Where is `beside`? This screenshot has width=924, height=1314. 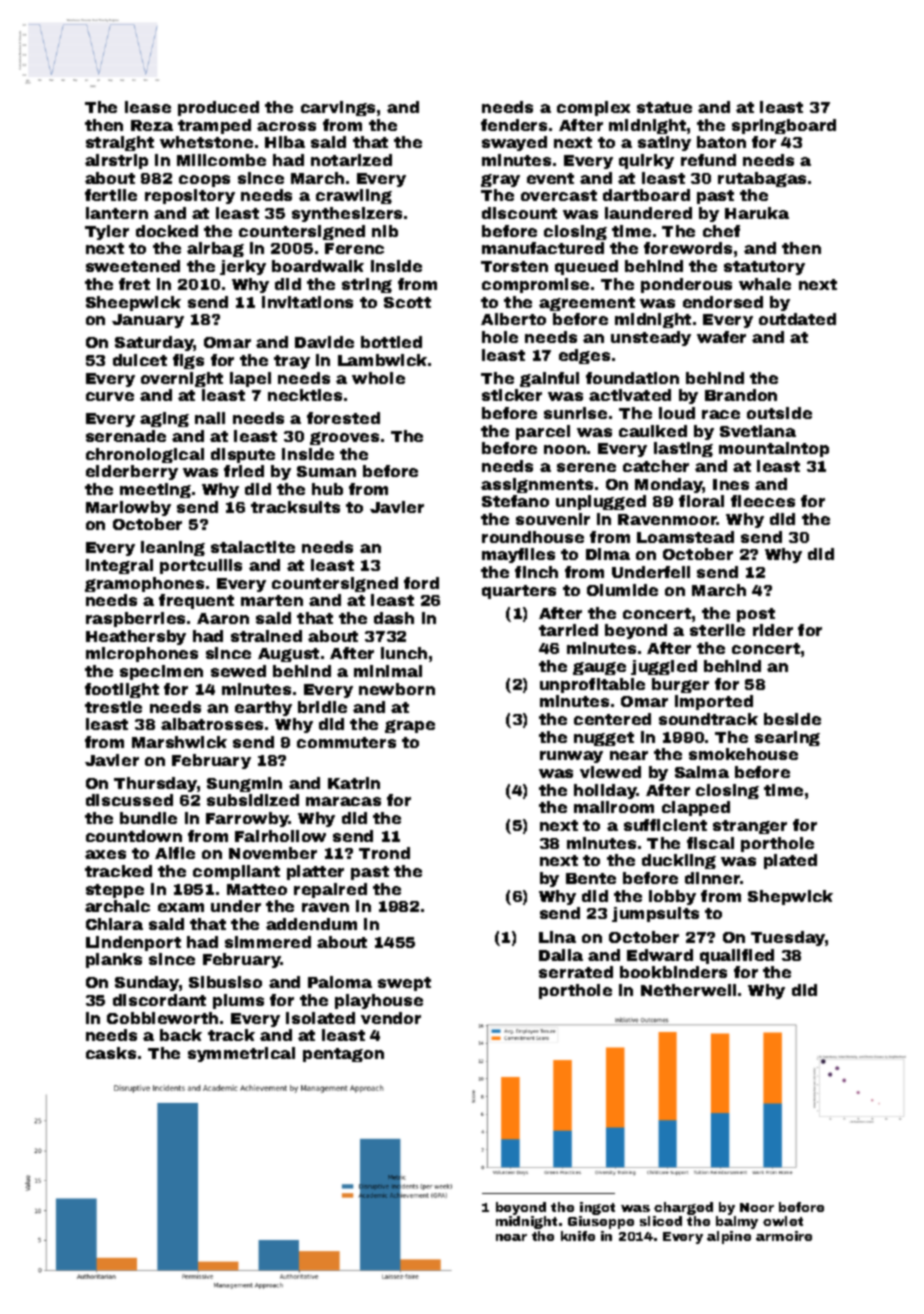
beside is located at coordinates (792, 719).
